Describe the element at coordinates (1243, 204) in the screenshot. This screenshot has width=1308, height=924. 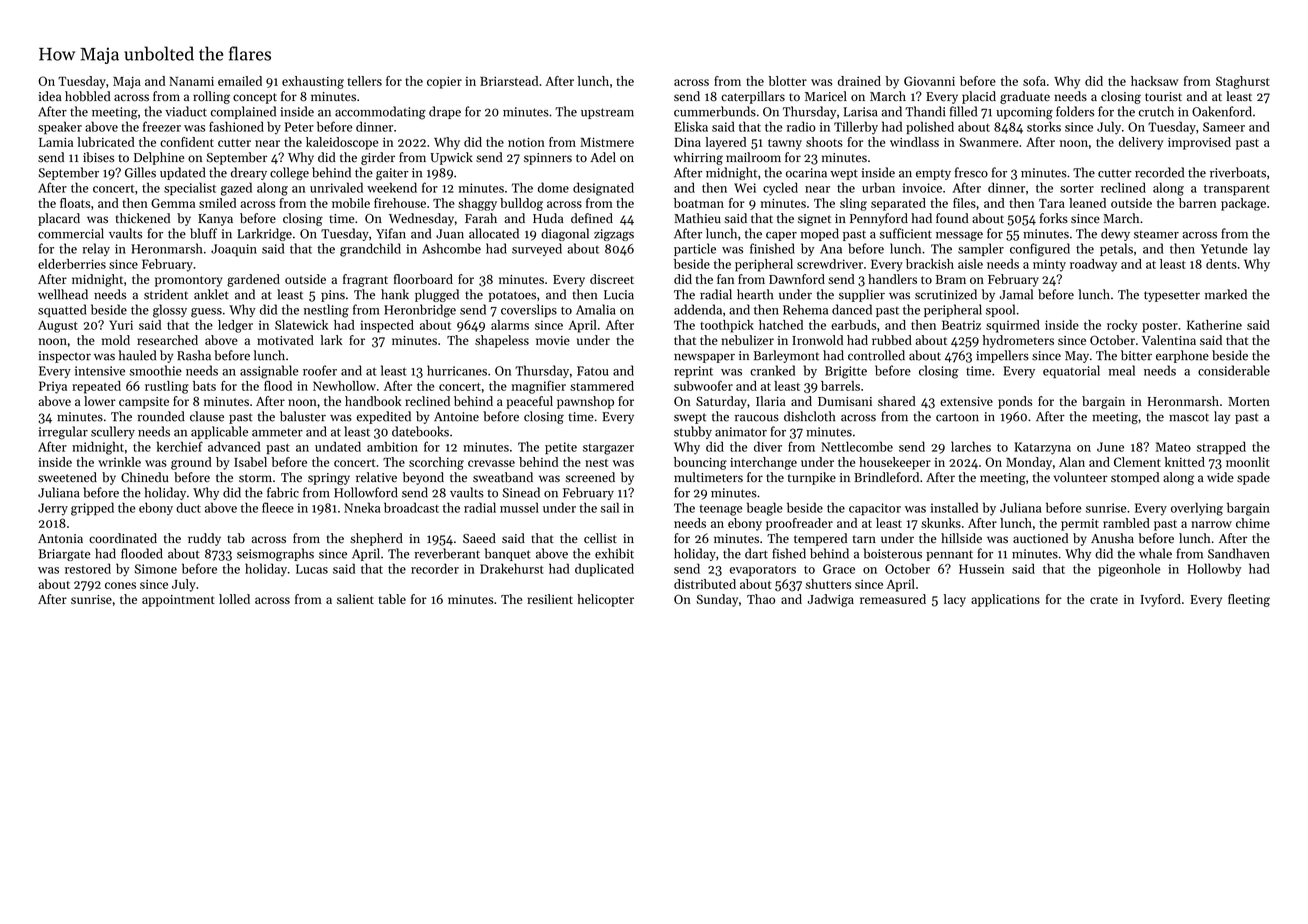
I see `package` at that location.
